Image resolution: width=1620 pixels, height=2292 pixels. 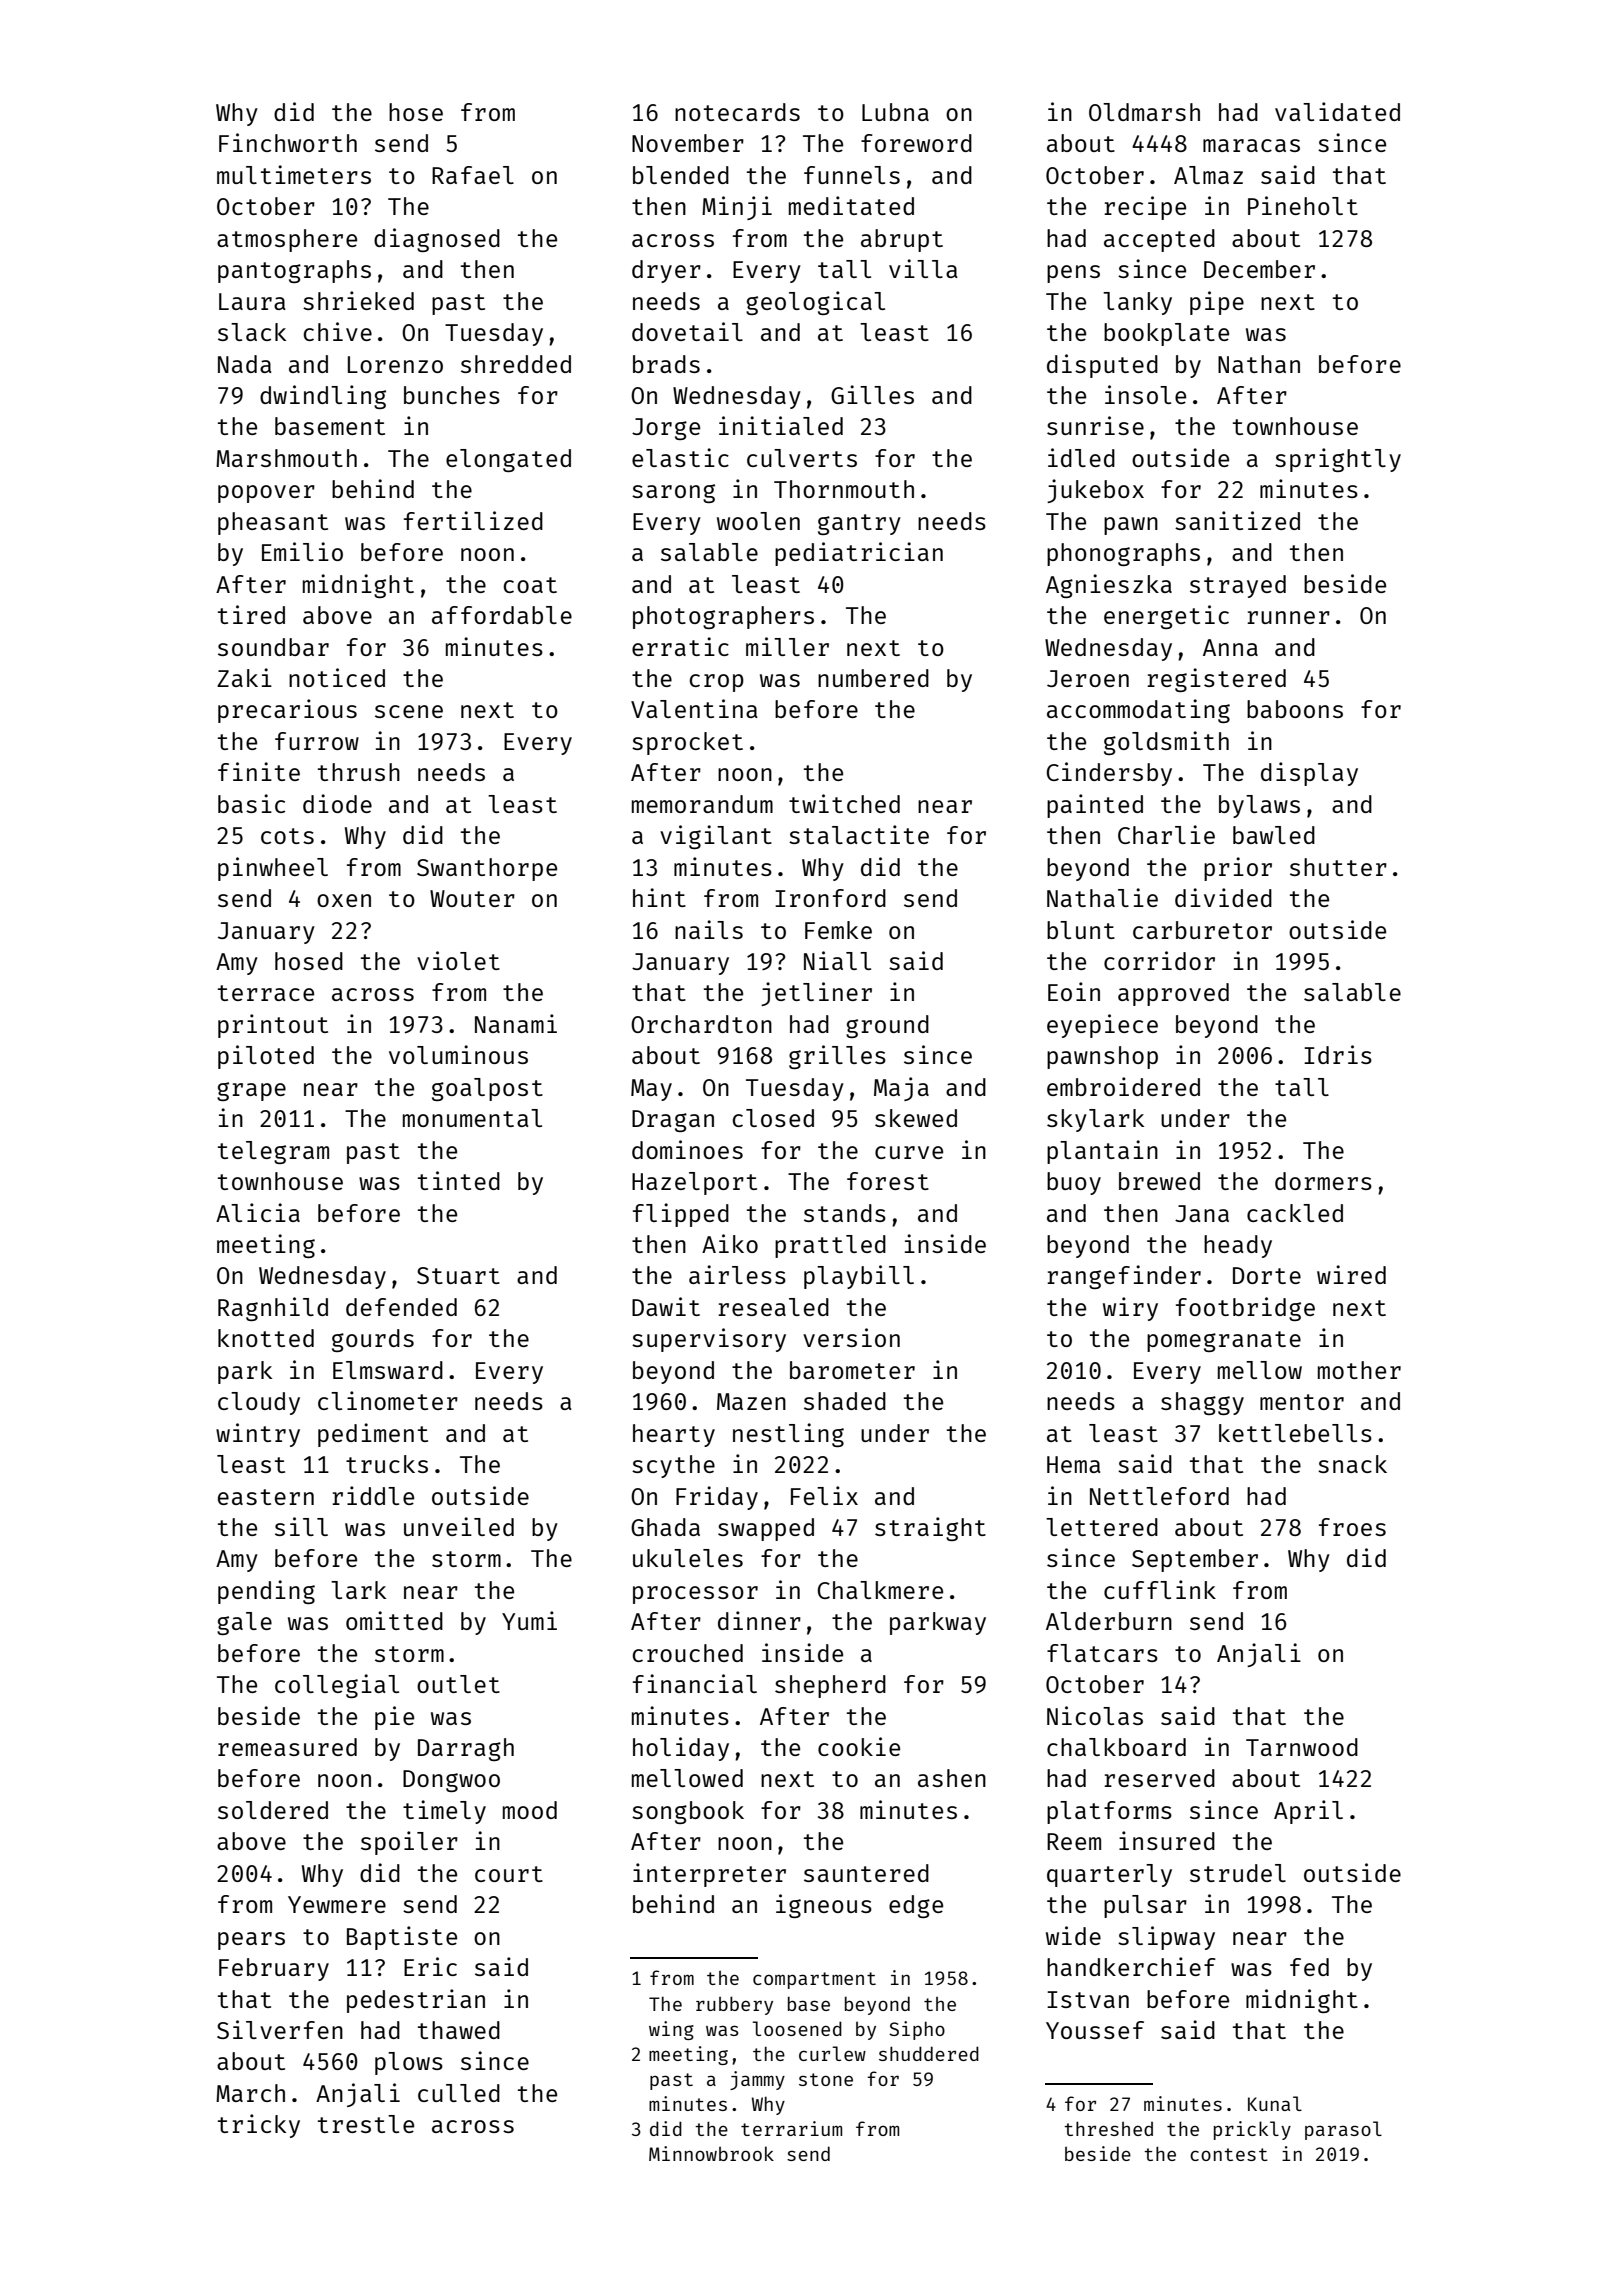 What do you see at coordinates (681, 1749) in the page?
I see `holiday` at bounding box center [681, 1749].
